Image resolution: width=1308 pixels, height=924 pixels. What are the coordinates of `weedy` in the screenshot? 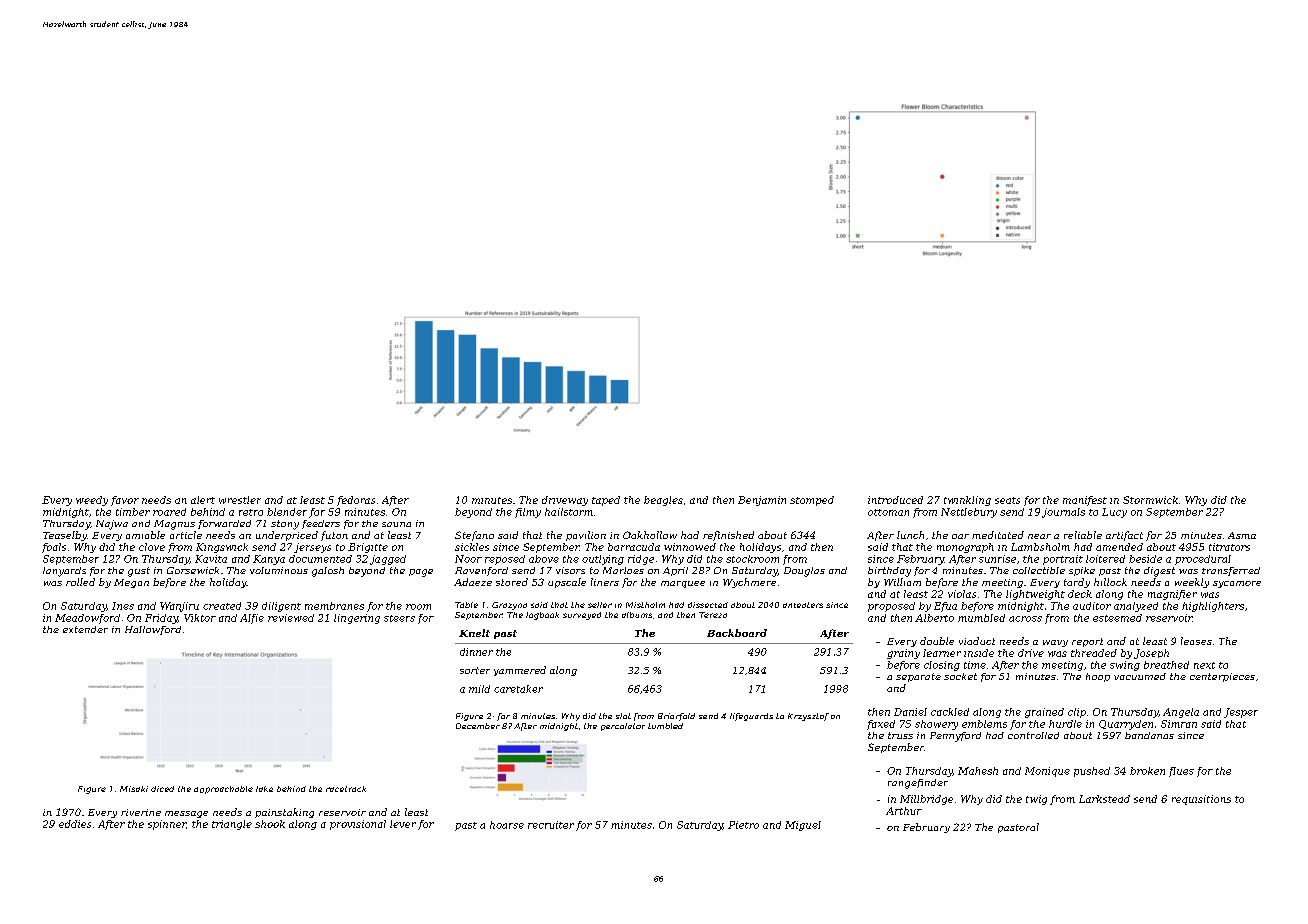 It's located at (92, 501).
